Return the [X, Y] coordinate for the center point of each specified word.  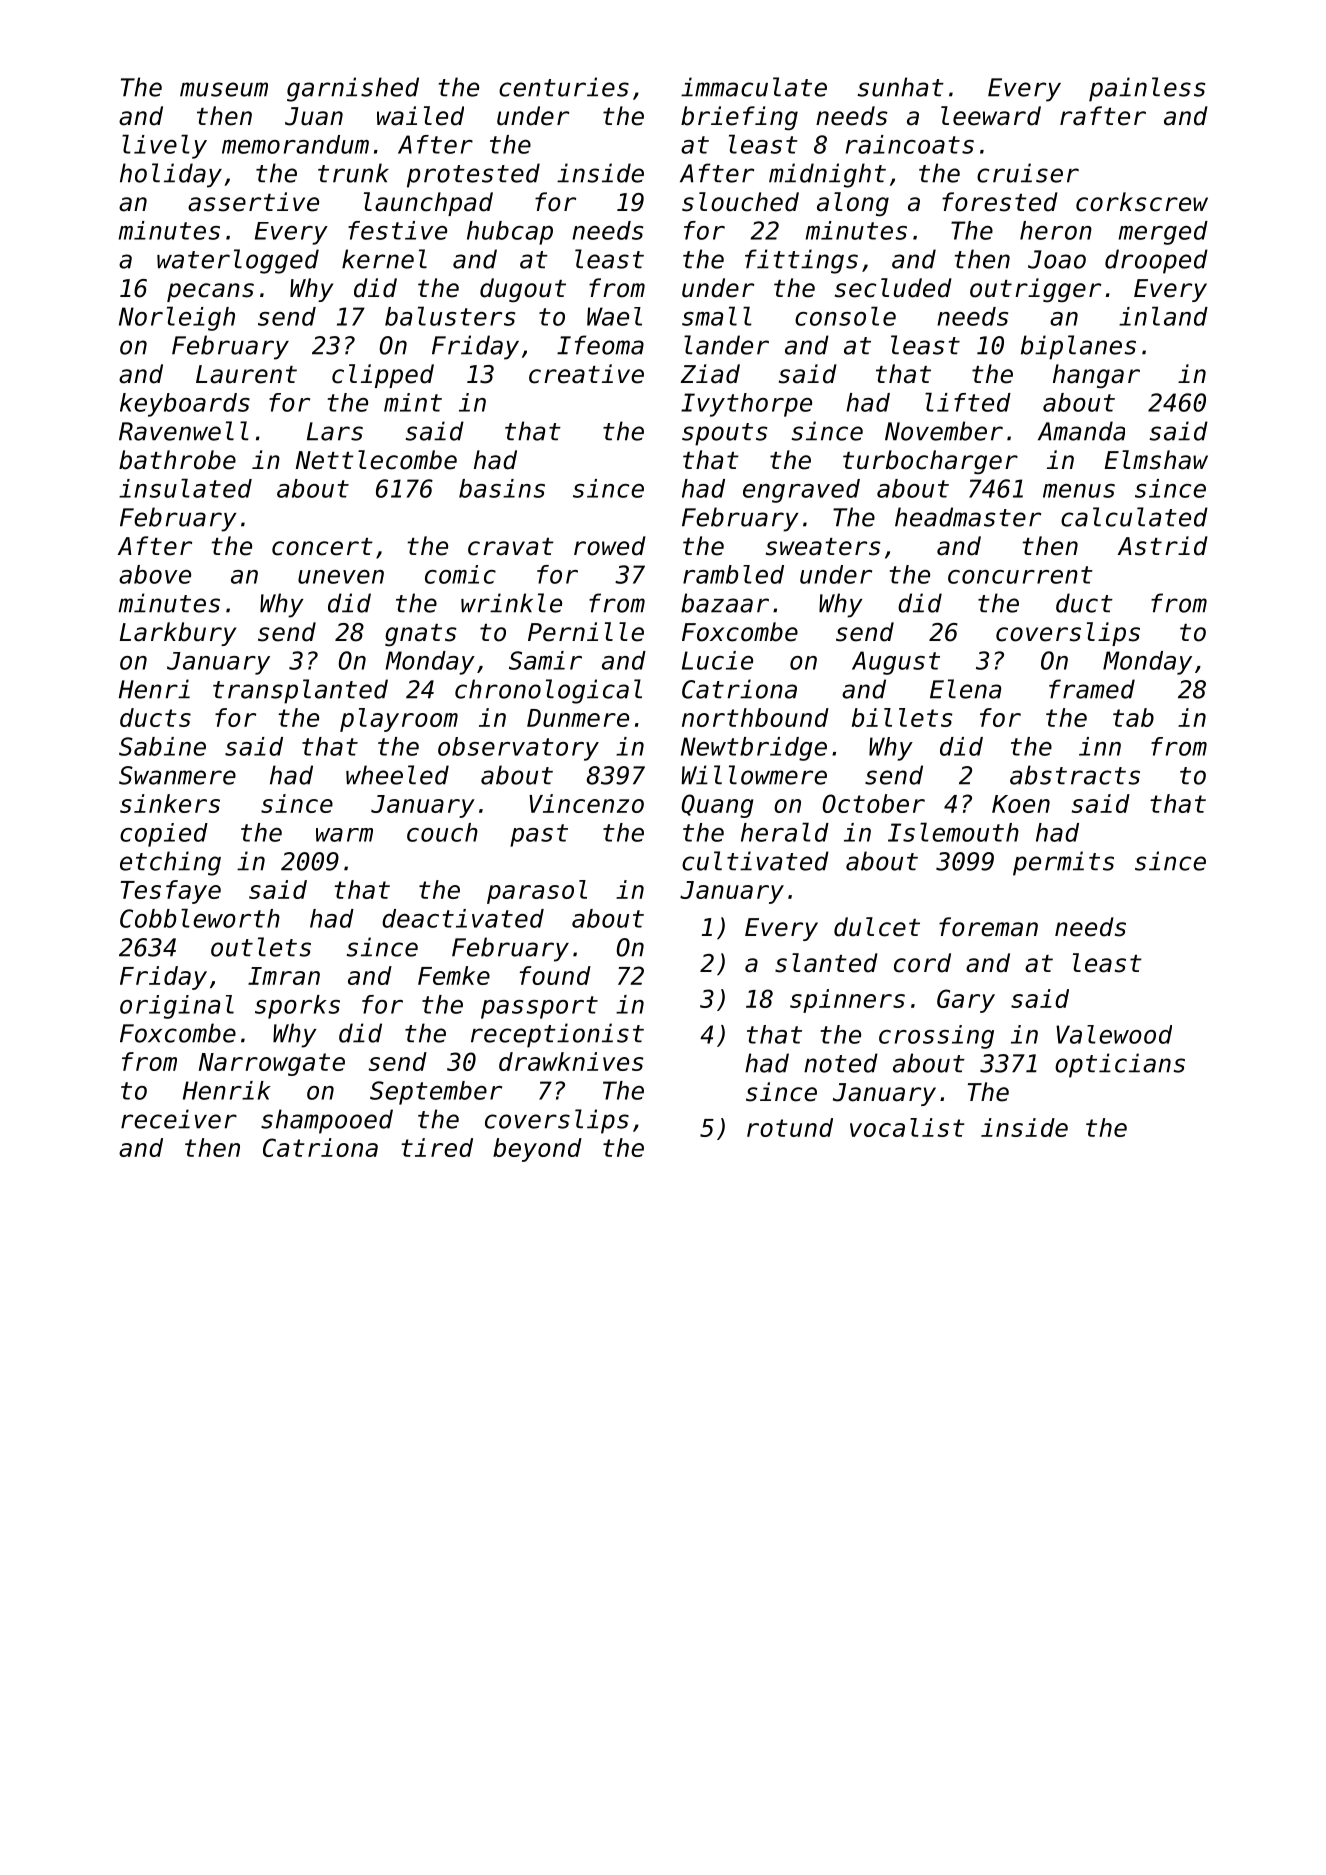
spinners [847, 1001]
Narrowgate [272, 1064]
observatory [518, 749]
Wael [614, 316]
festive [397, 230]
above [155, 574]
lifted [968, 402]
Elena [965, 689]
